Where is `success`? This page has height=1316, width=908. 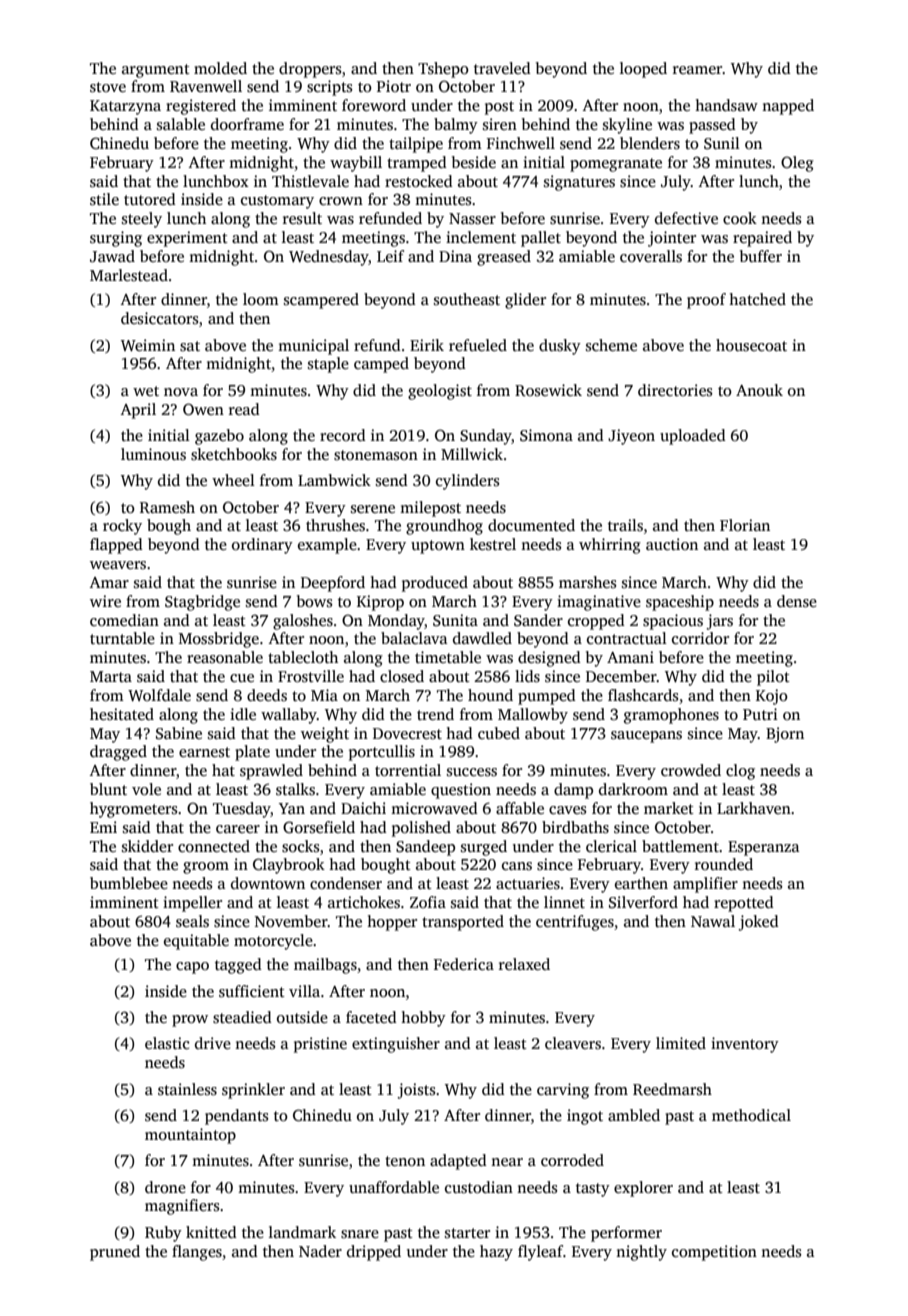 success is located at coordinates (472, 772).
